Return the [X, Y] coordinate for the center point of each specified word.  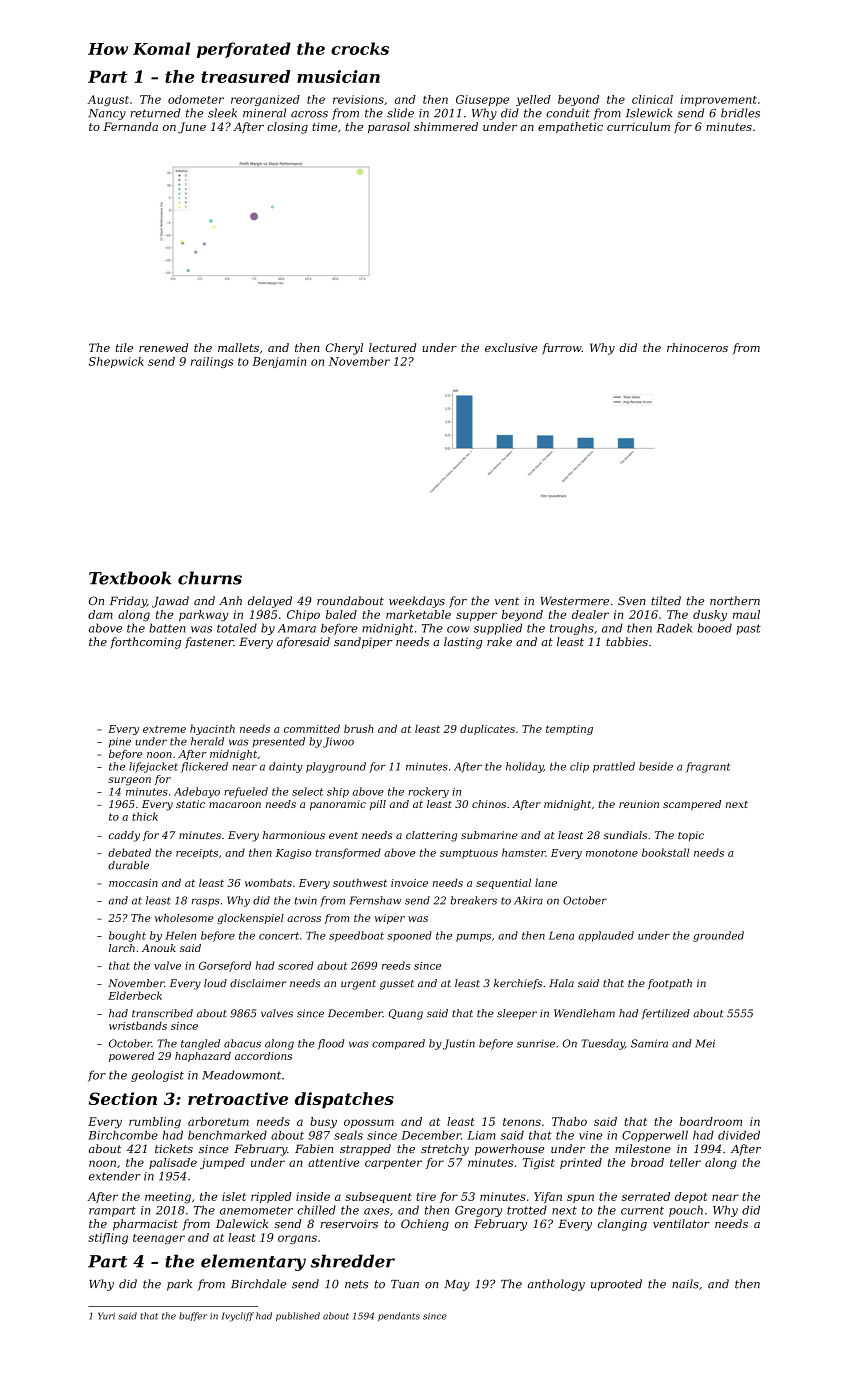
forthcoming [145, 643]
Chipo [303, 615]
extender [115, 1176]
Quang [406, 1014]
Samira [649, 1043]
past [748, 629]
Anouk [159, 948]
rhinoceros [697, 347]
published [298, 1316]
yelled [533, 100]
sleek [222, 113]
